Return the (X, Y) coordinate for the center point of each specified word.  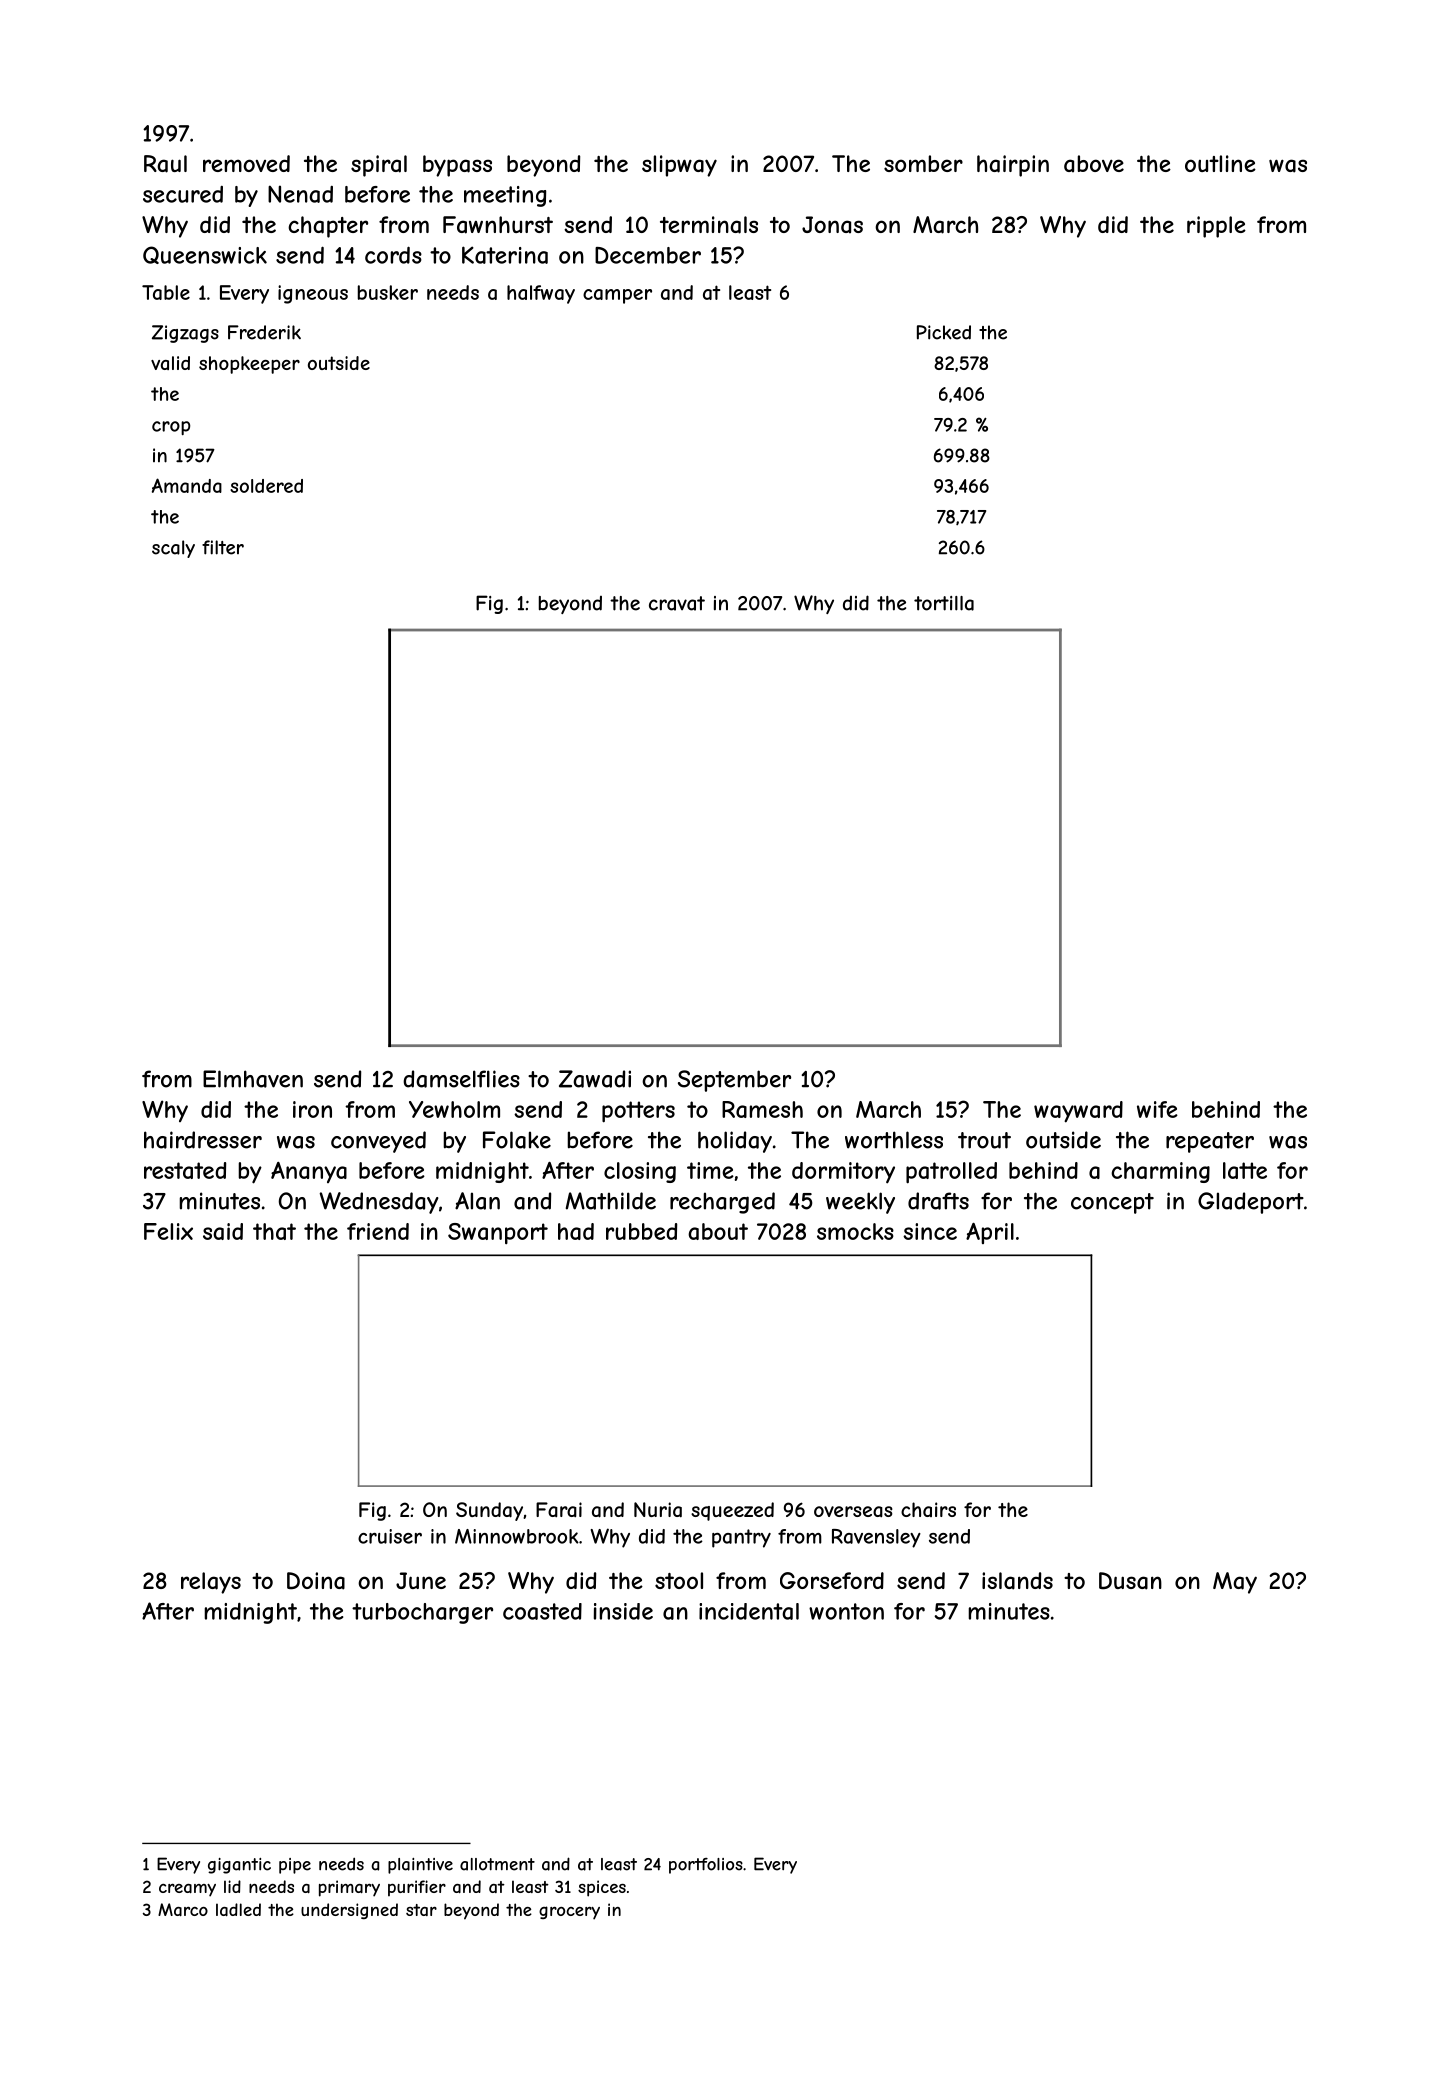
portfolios (706, 1866)
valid (170, 363)
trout (984, 1140)
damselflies (461, 1079)
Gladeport (1251, 1203)
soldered (266, 486)
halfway (541, 294)
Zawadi (595, 1079)
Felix (168, 1231)
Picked (944, 332)
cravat (677, 603)
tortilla (944, 603)
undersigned (349, 1911)
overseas (853, 1511)
